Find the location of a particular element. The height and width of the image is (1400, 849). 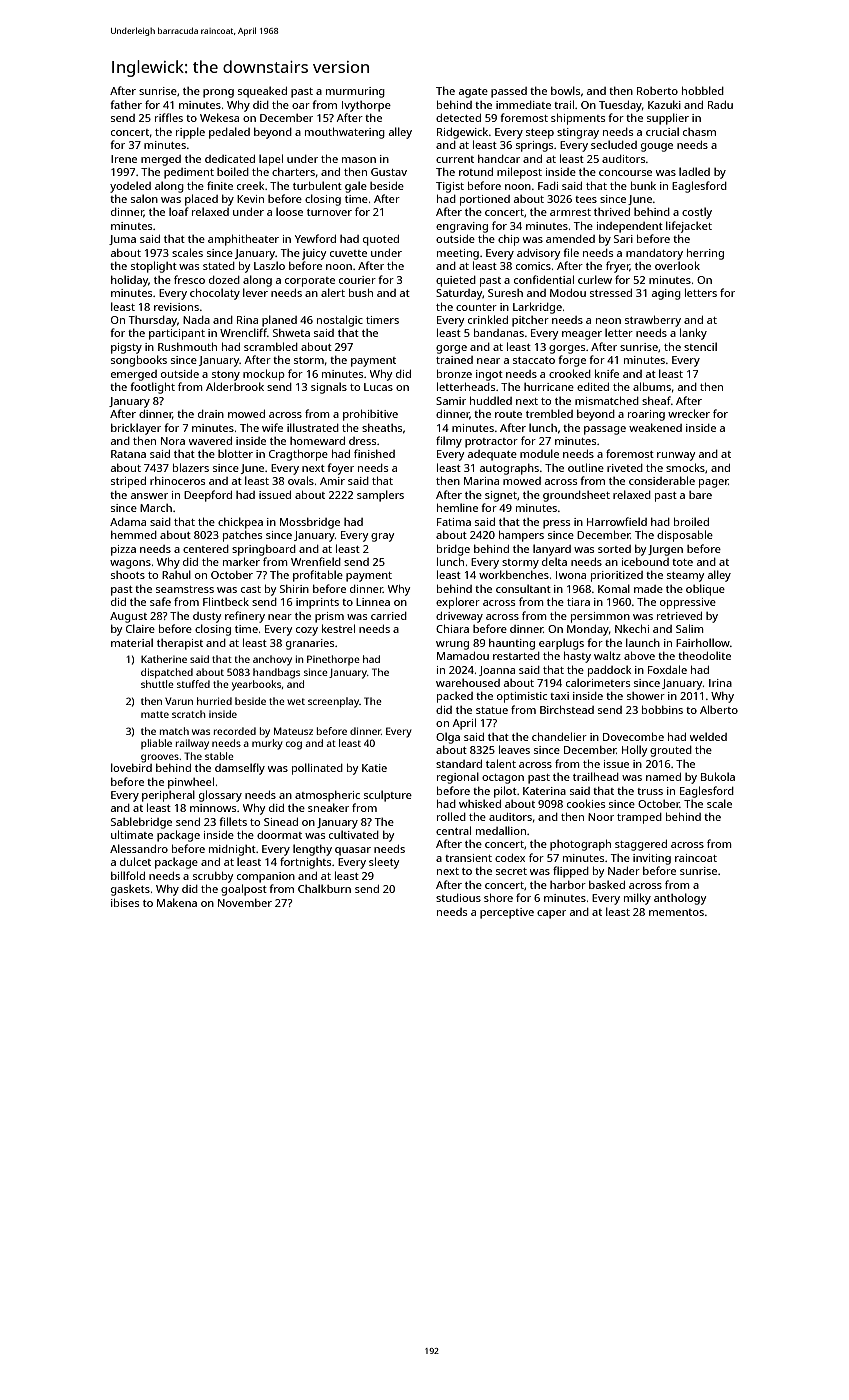

November is located at coordinates (245, 903).
